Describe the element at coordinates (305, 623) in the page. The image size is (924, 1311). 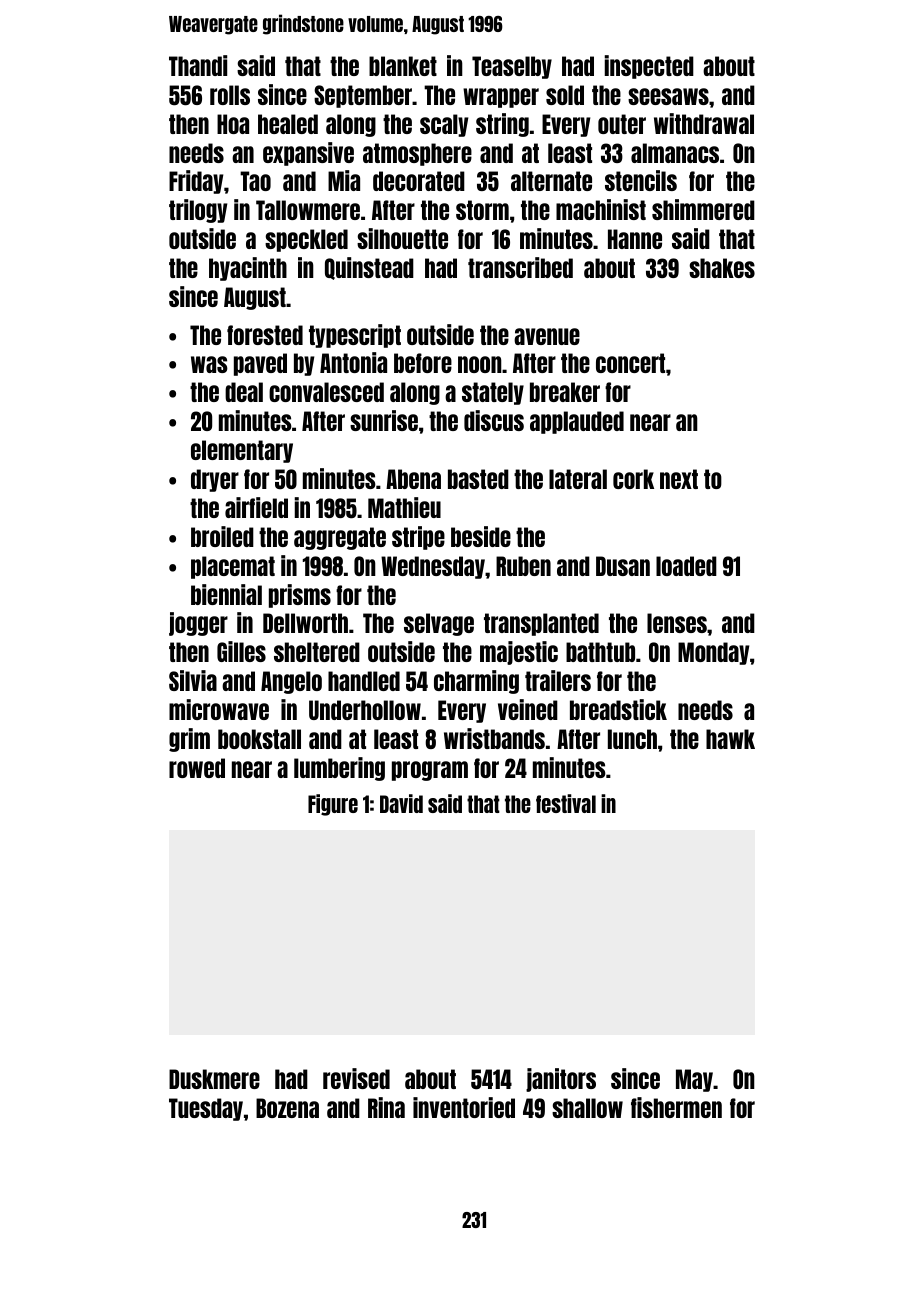
I see `Dellworth` at that location.
